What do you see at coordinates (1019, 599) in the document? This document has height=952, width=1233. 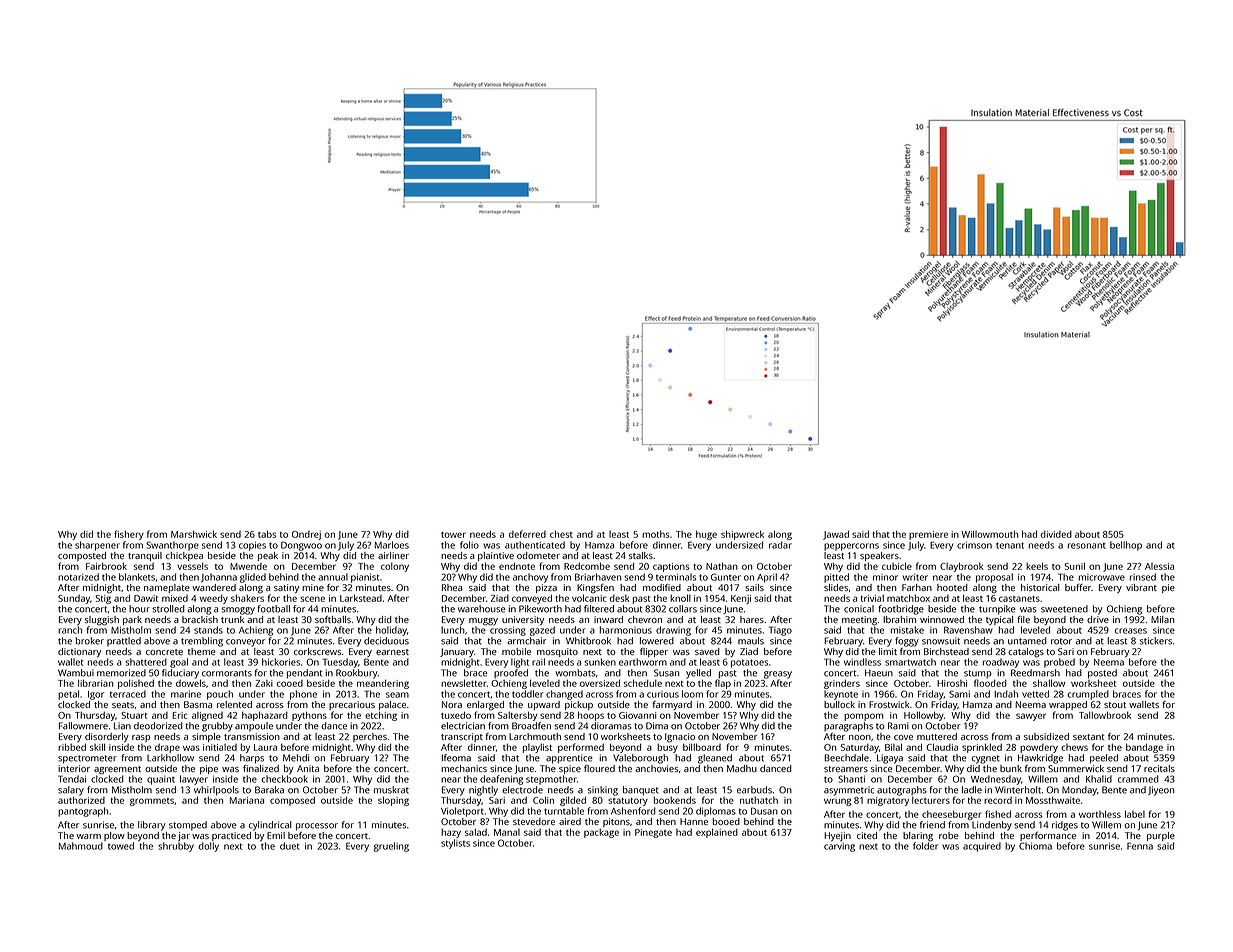 I see `castanets` at bounding box center [1019, 599].
